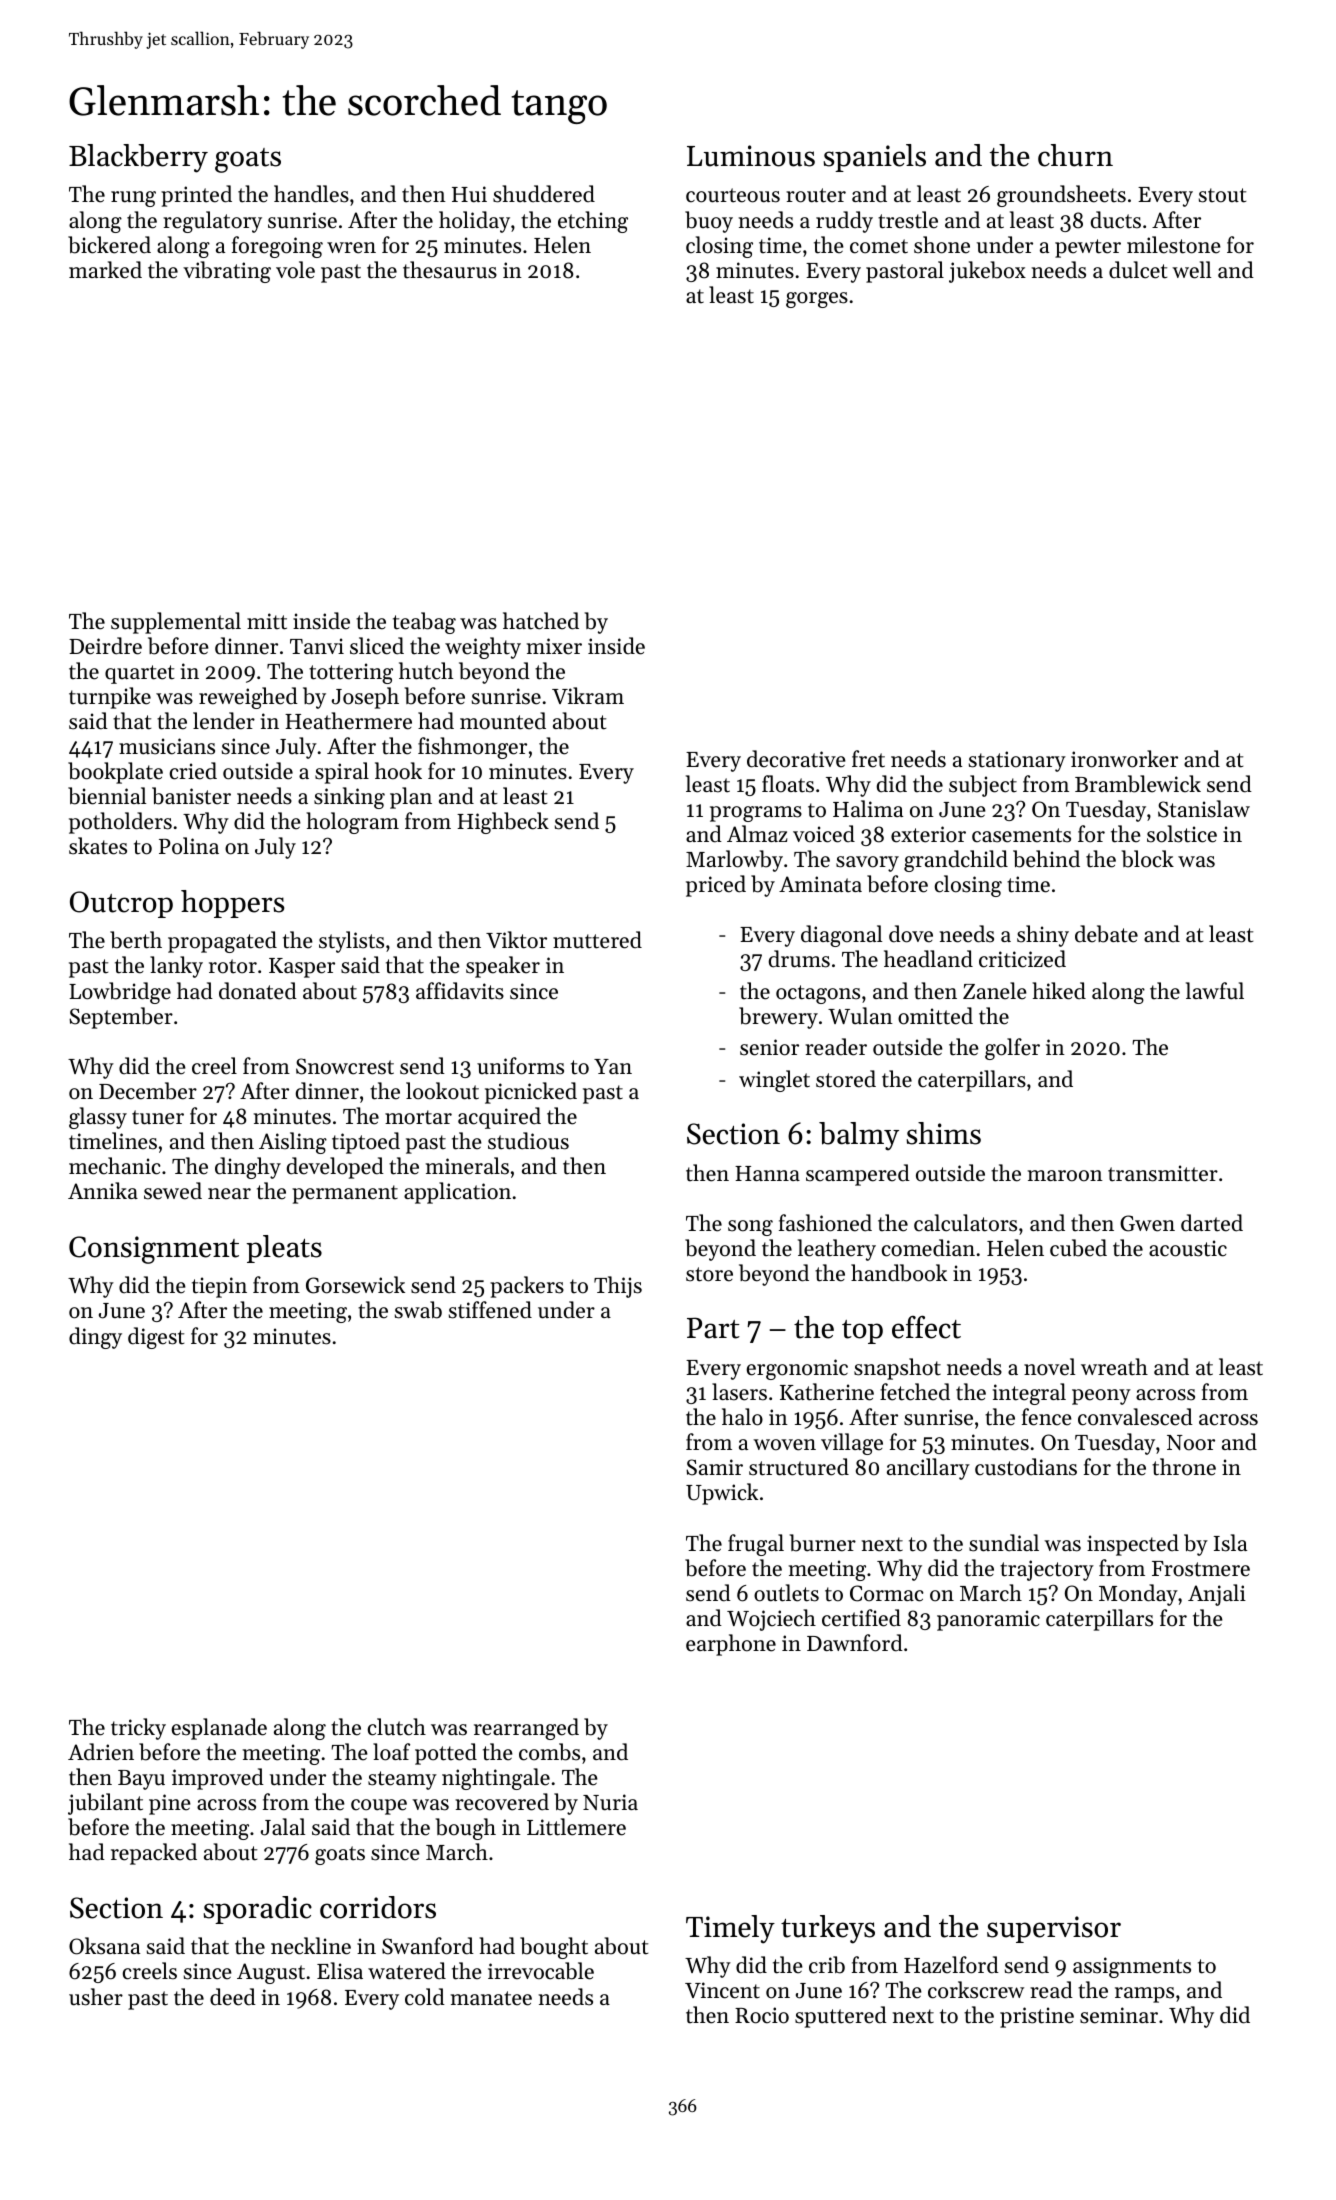  Describe the element at coordinates (121, 904) in the image. I see `Outcrop` at that location.
